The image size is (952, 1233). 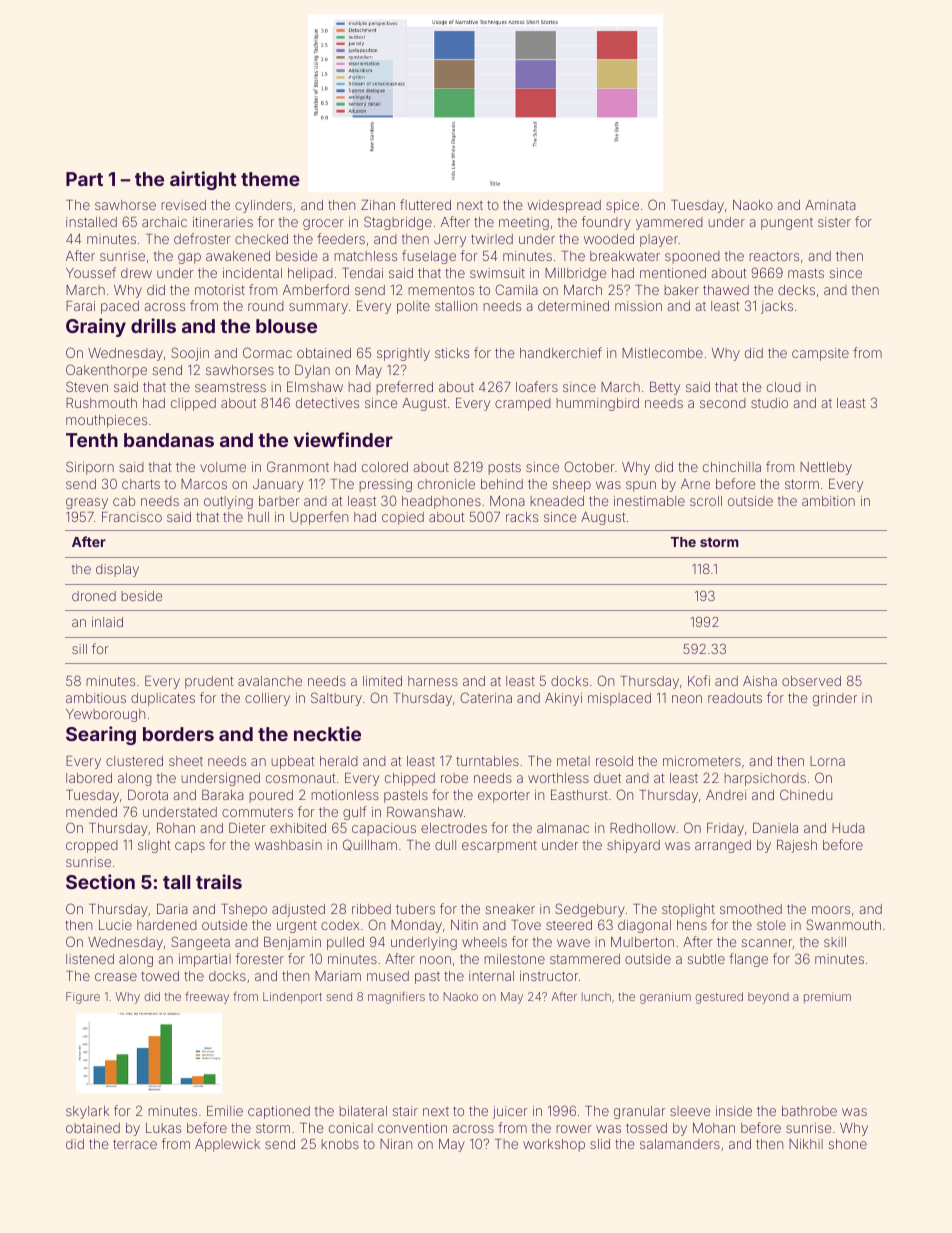 What do you see at coordinates (554, 1145) in the document?
I see `workshop` at bounding box center [554, 1145].
